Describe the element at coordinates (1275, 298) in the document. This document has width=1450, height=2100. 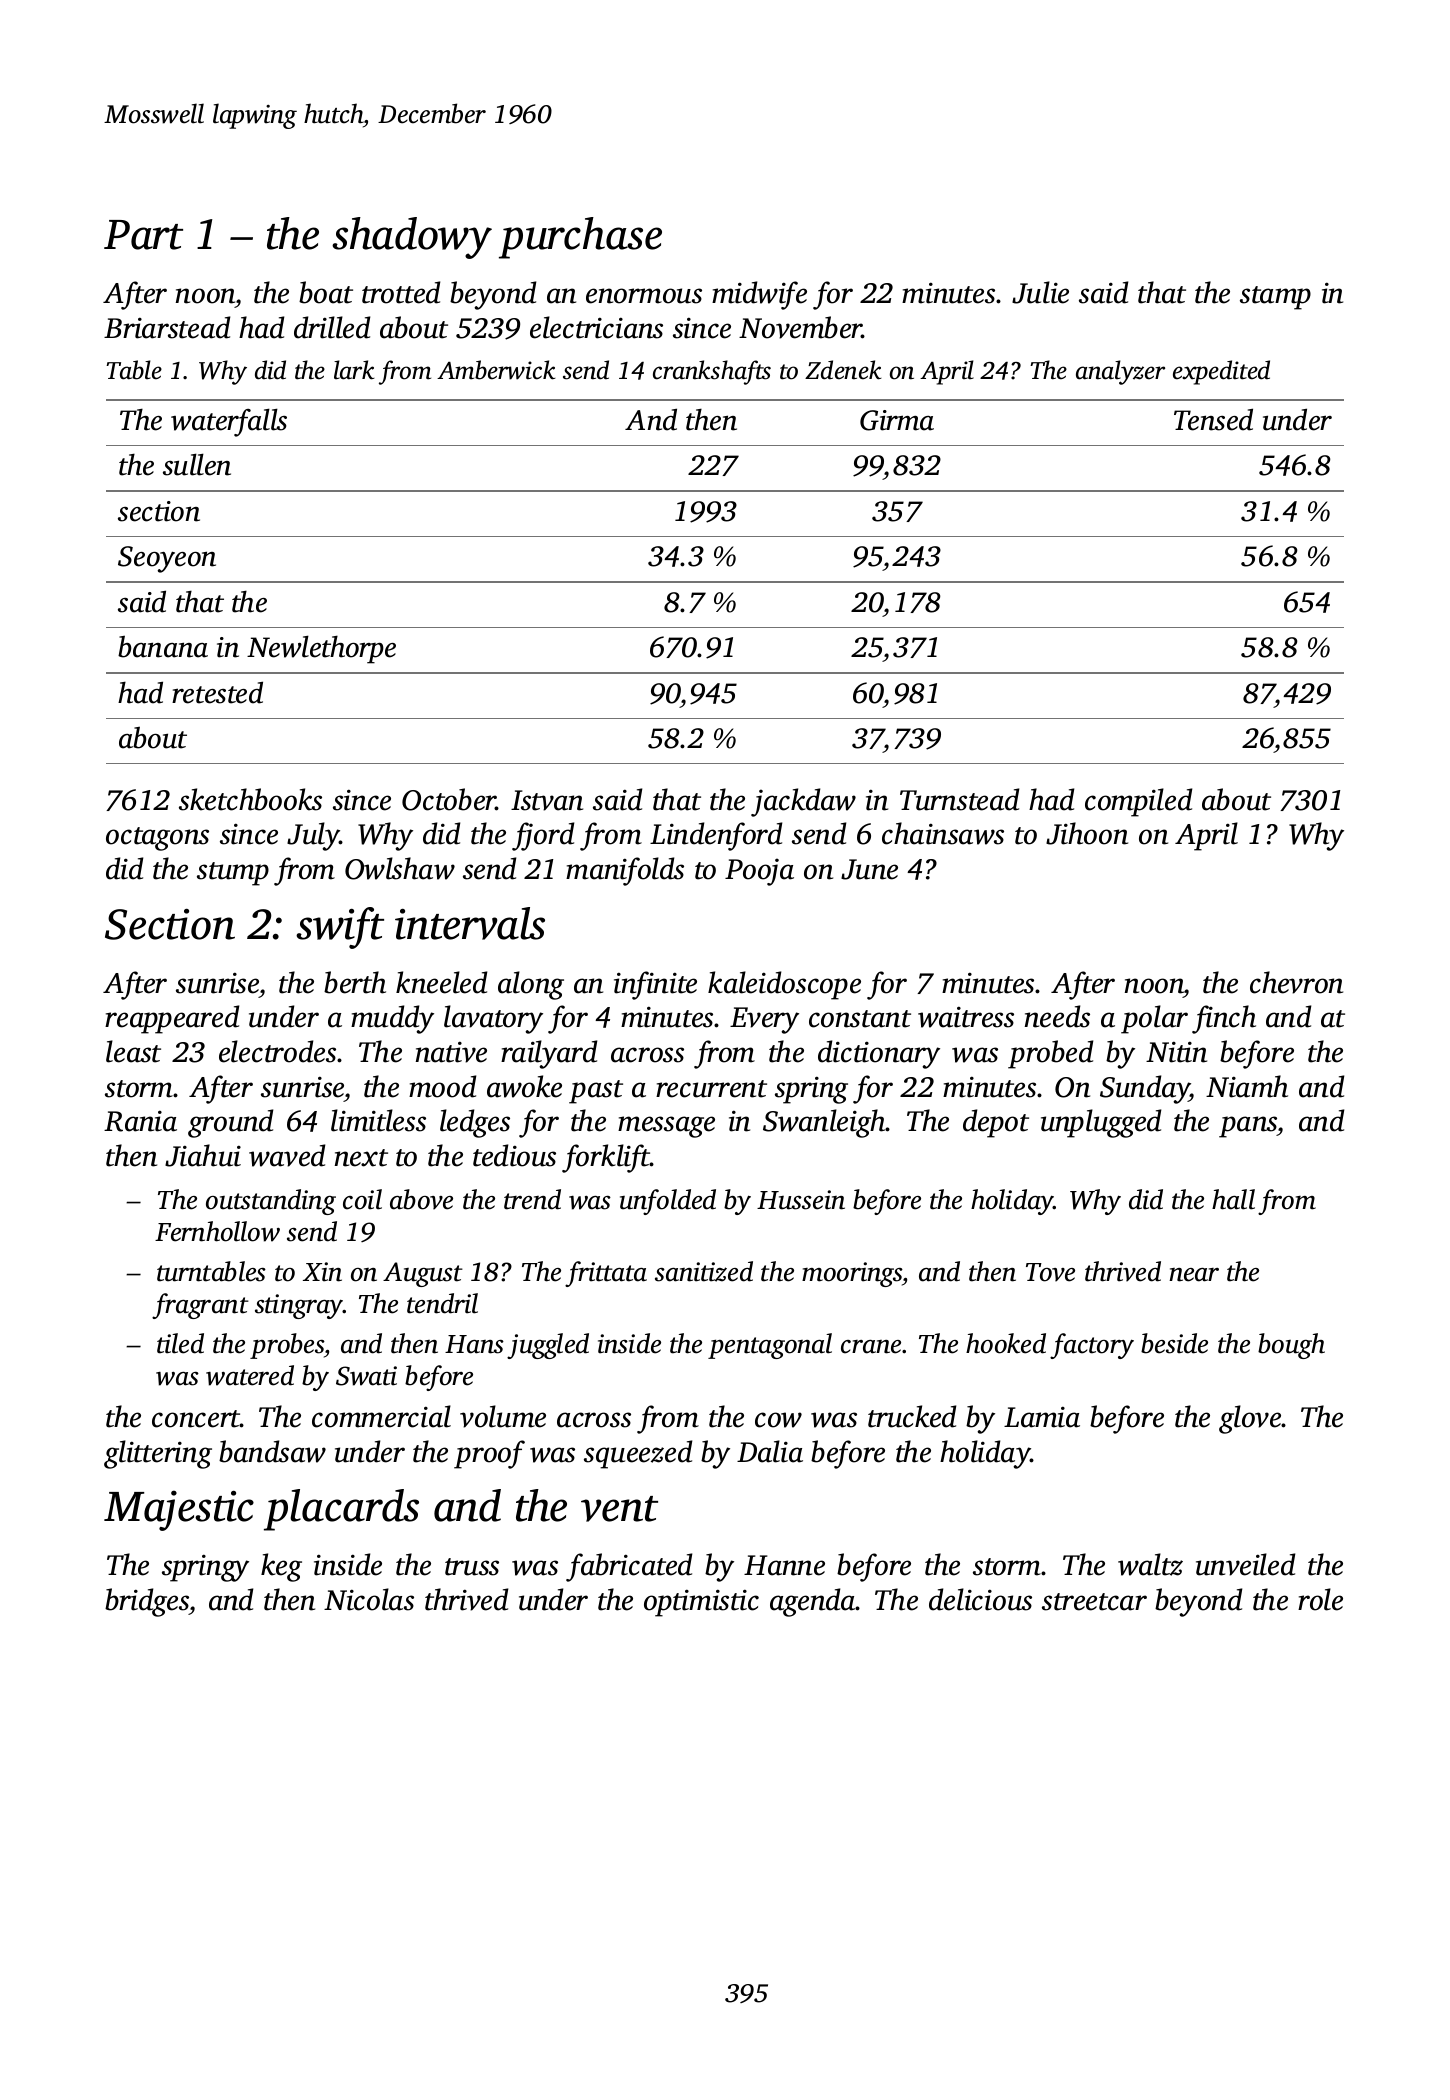
I see `stamp` at that location.
